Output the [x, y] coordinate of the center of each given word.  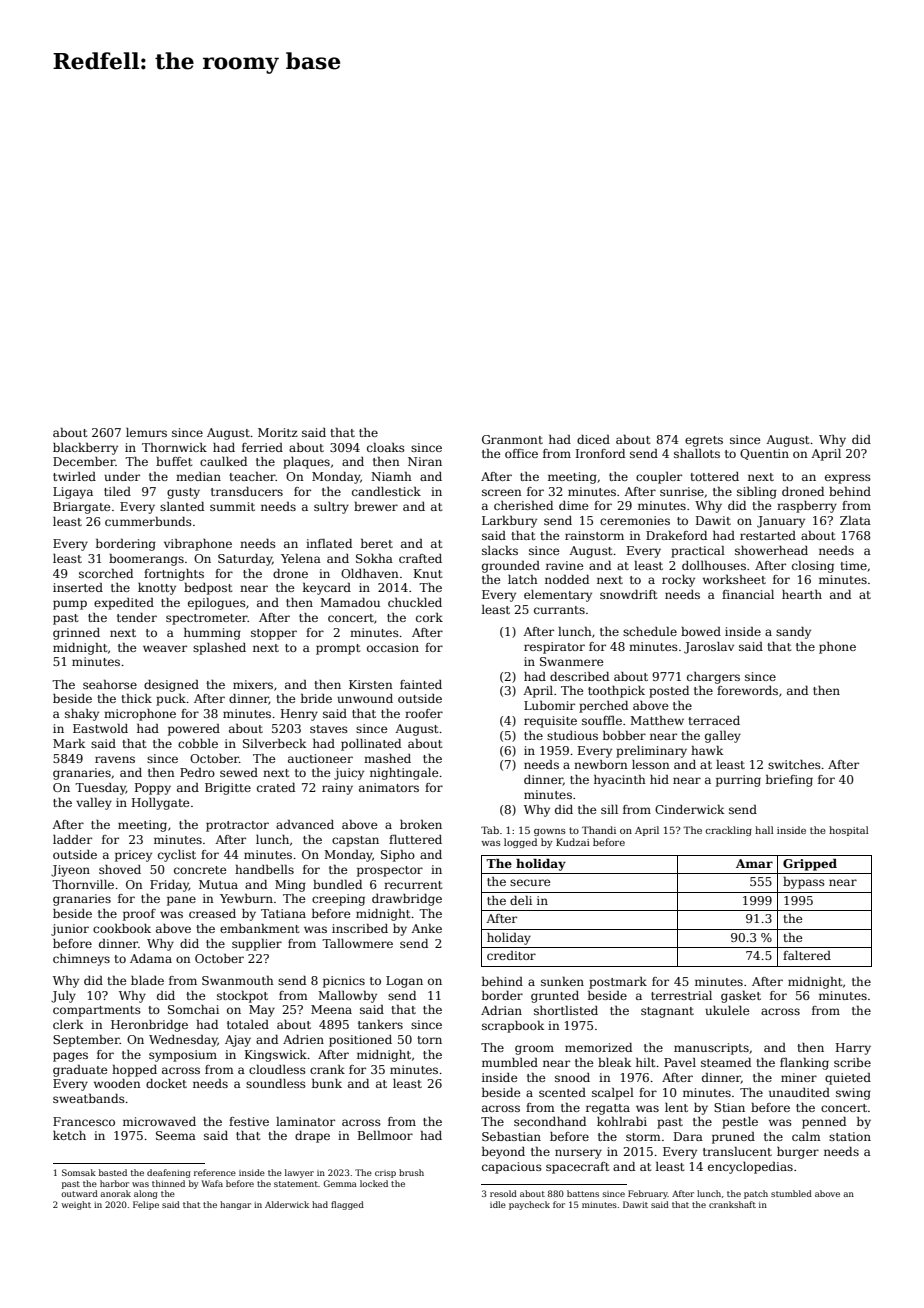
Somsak [79, 1172]
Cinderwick [689, 809]
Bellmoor [385, 1135]
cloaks [386, 447]
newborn [601, 764]
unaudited [799, 1092]
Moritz [278, 432]
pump [70, 605]
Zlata [855, 520]
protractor [237, 826]
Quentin [764, 454]
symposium [183, 1056]
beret [377, 543]
